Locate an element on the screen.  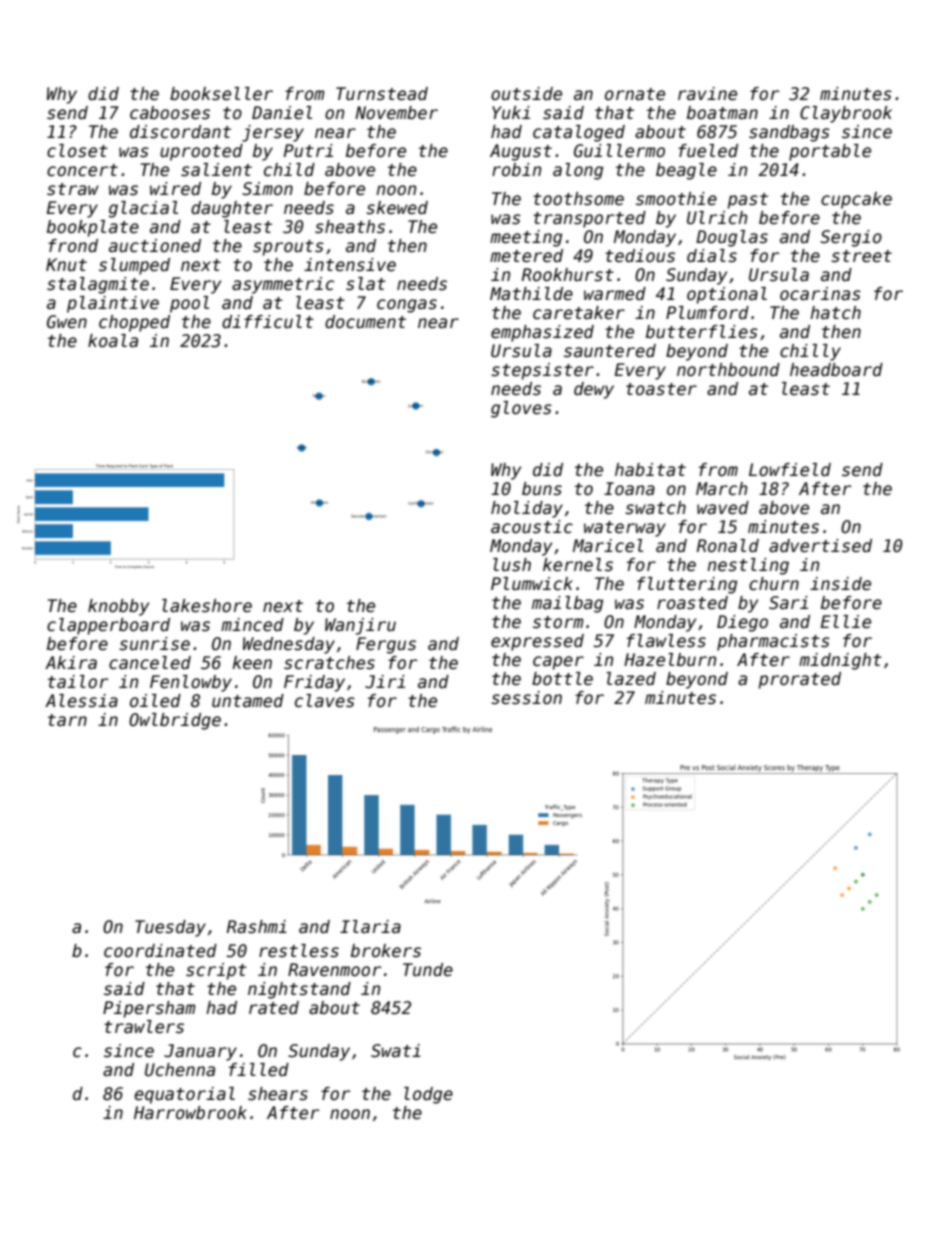
lodge is located at coordinates (428, 1095).
